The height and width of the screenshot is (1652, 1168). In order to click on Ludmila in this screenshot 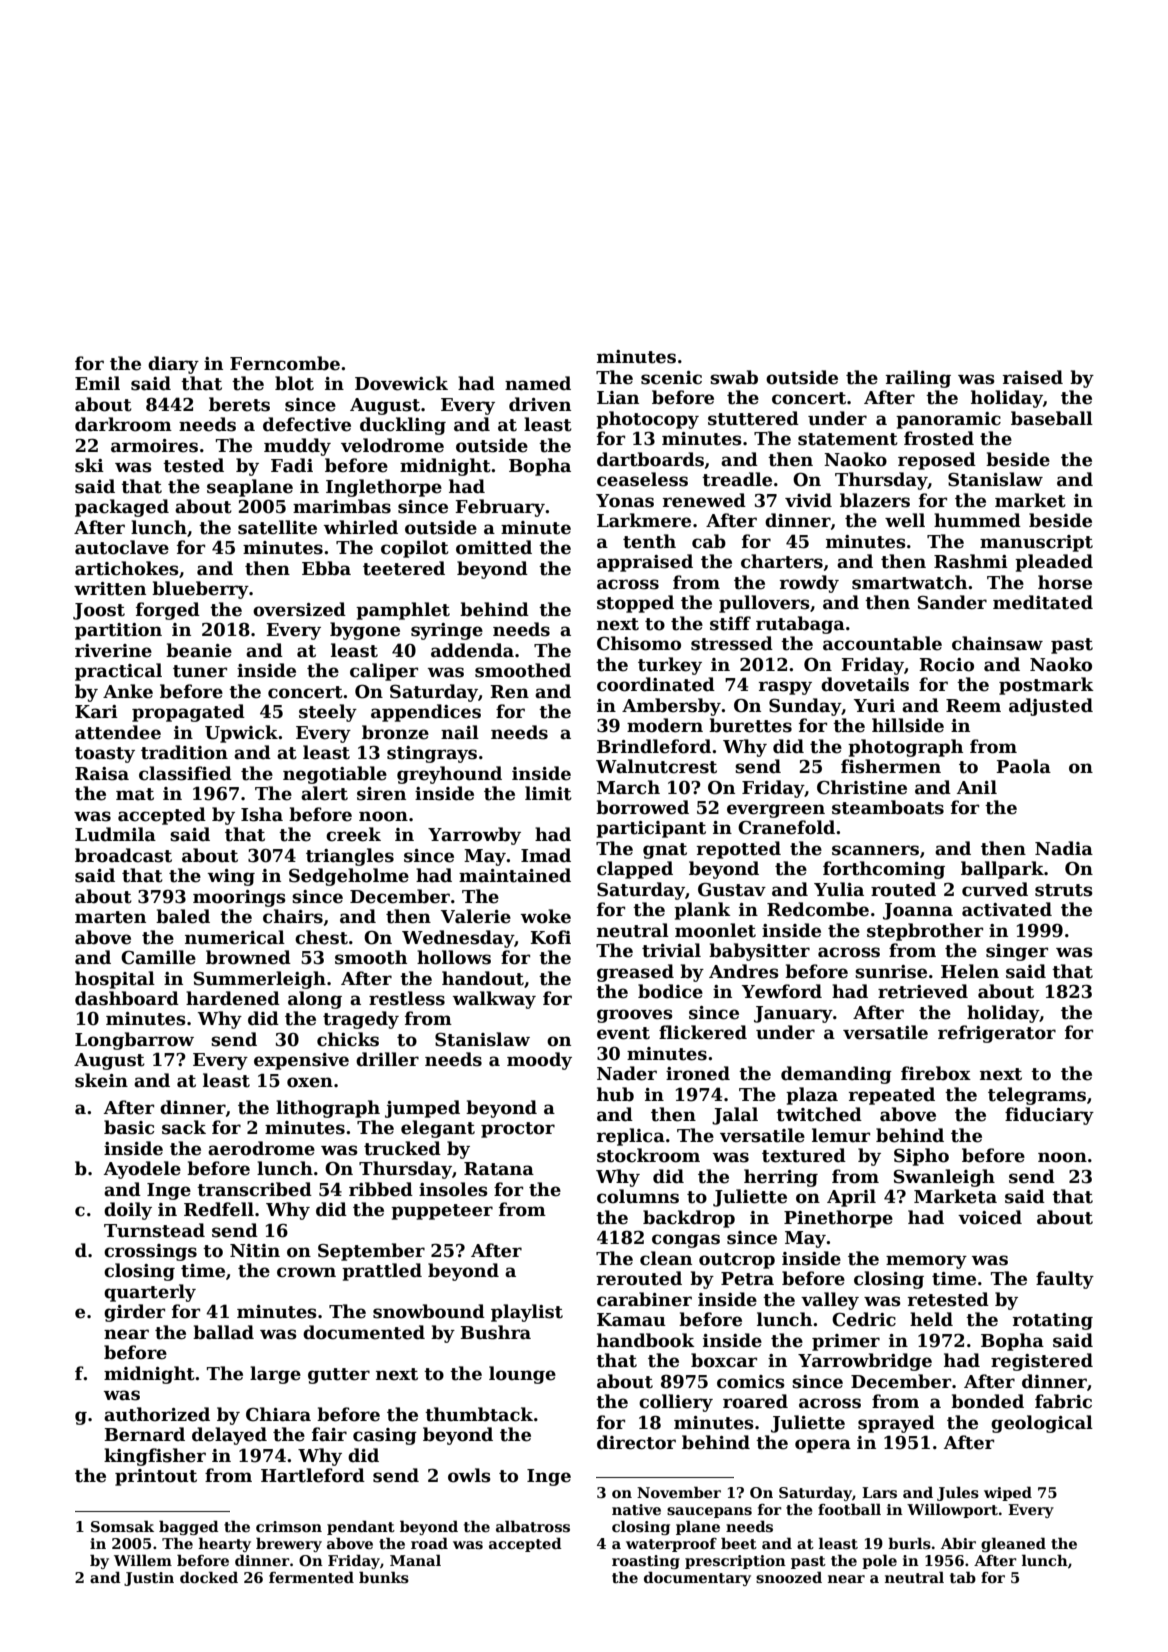, I will do `click(115, 834)`.
